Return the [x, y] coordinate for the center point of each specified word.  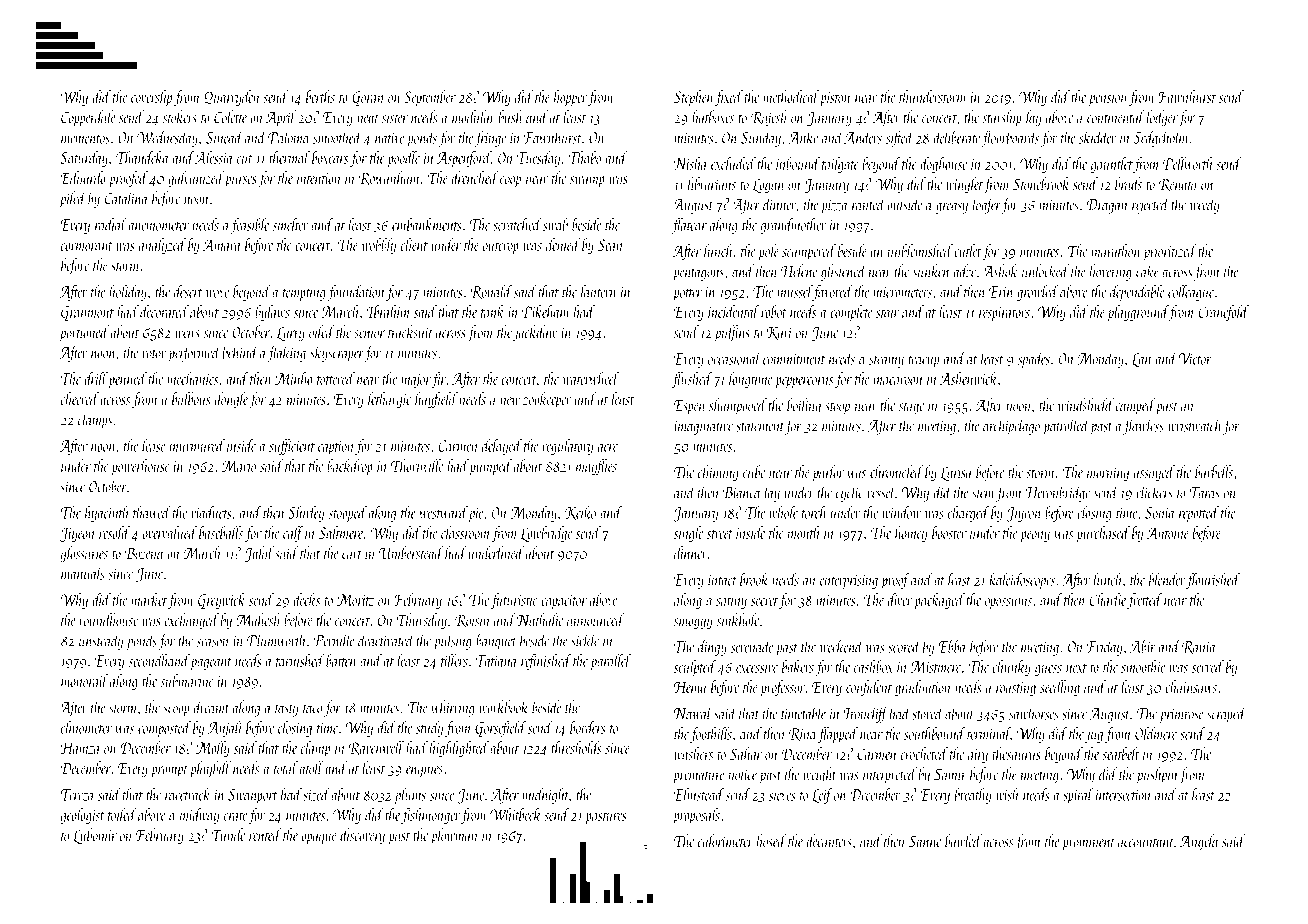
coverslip [151, 98]
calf [293, 534]
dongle [231, 400]
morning [1108, 474]
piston [835, 99]
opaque [319, 839]
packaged [939, 601]
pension [1107, 99]
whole [783, 512]
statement [760, 427]
